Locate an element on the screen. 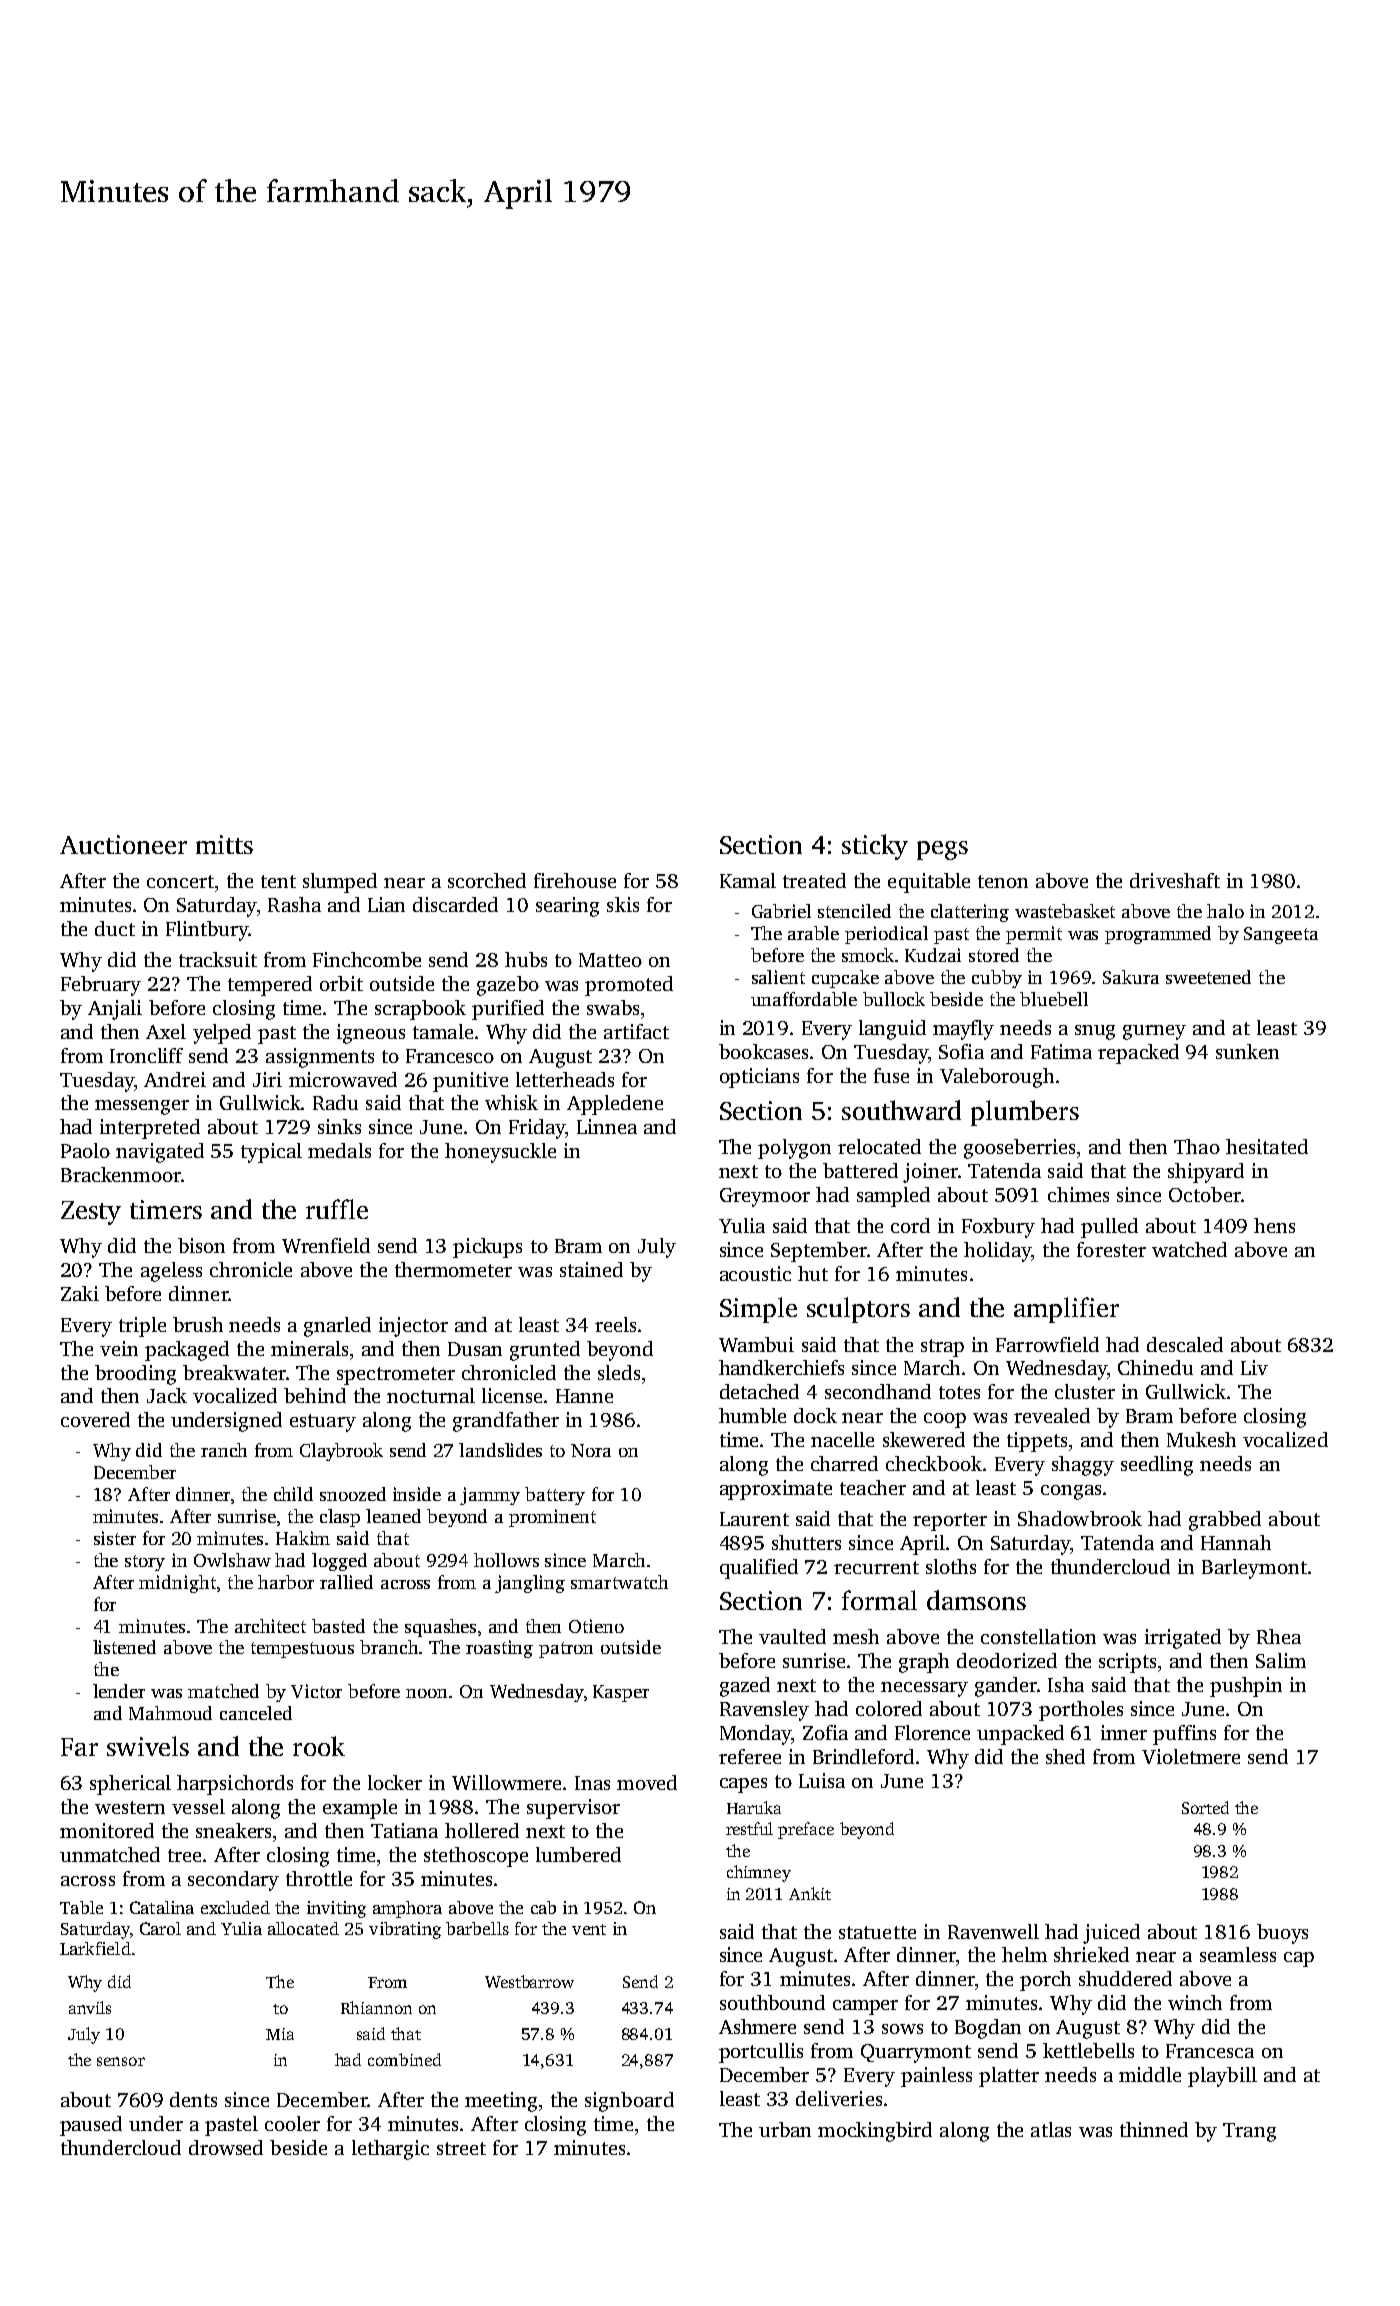 This screenshot has width=1400, height=2306. covered is located at coordinates (95, 1419).
